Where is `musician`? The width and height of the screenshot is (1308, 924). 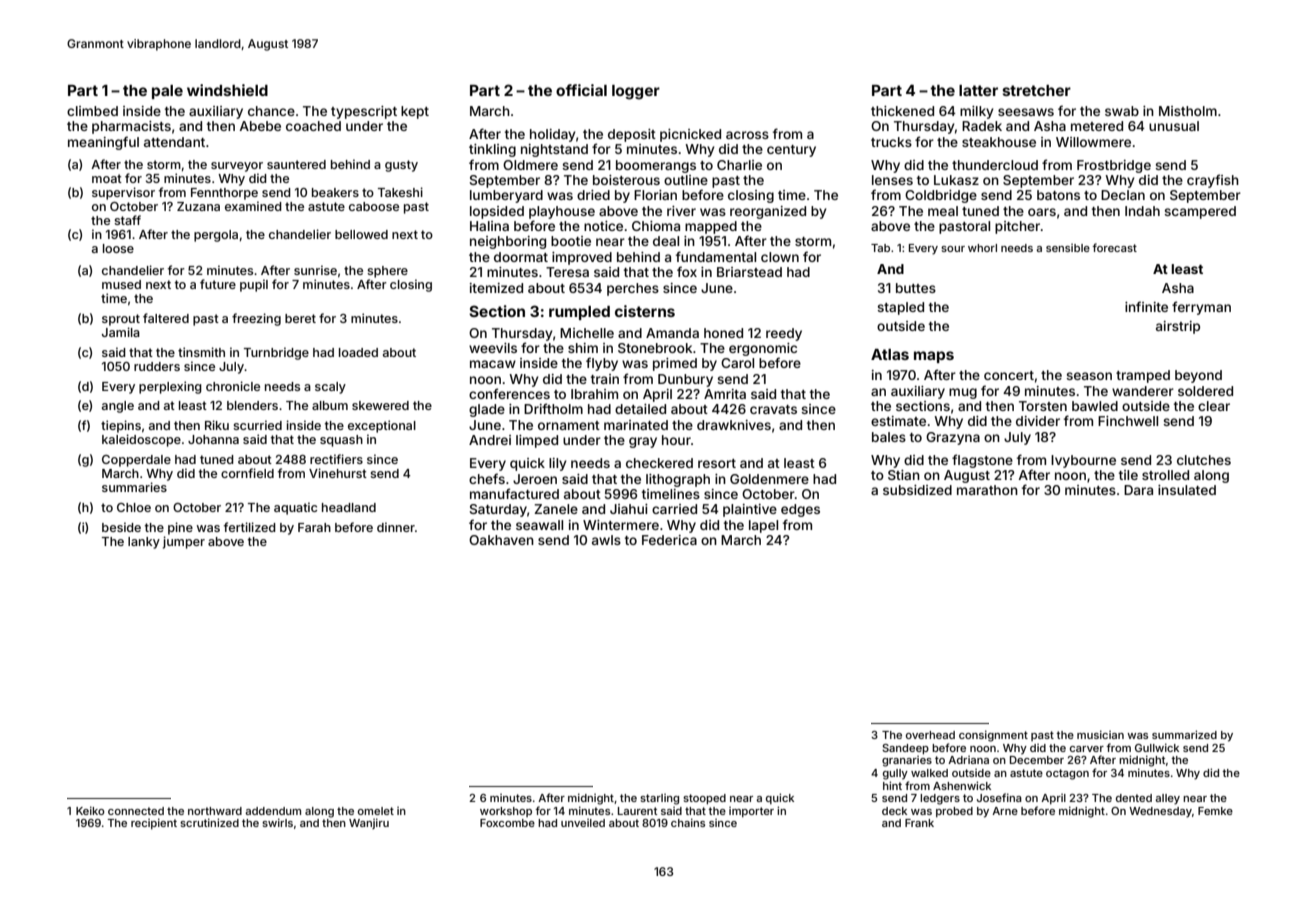
musician is located at coordinates (1100, 734).
